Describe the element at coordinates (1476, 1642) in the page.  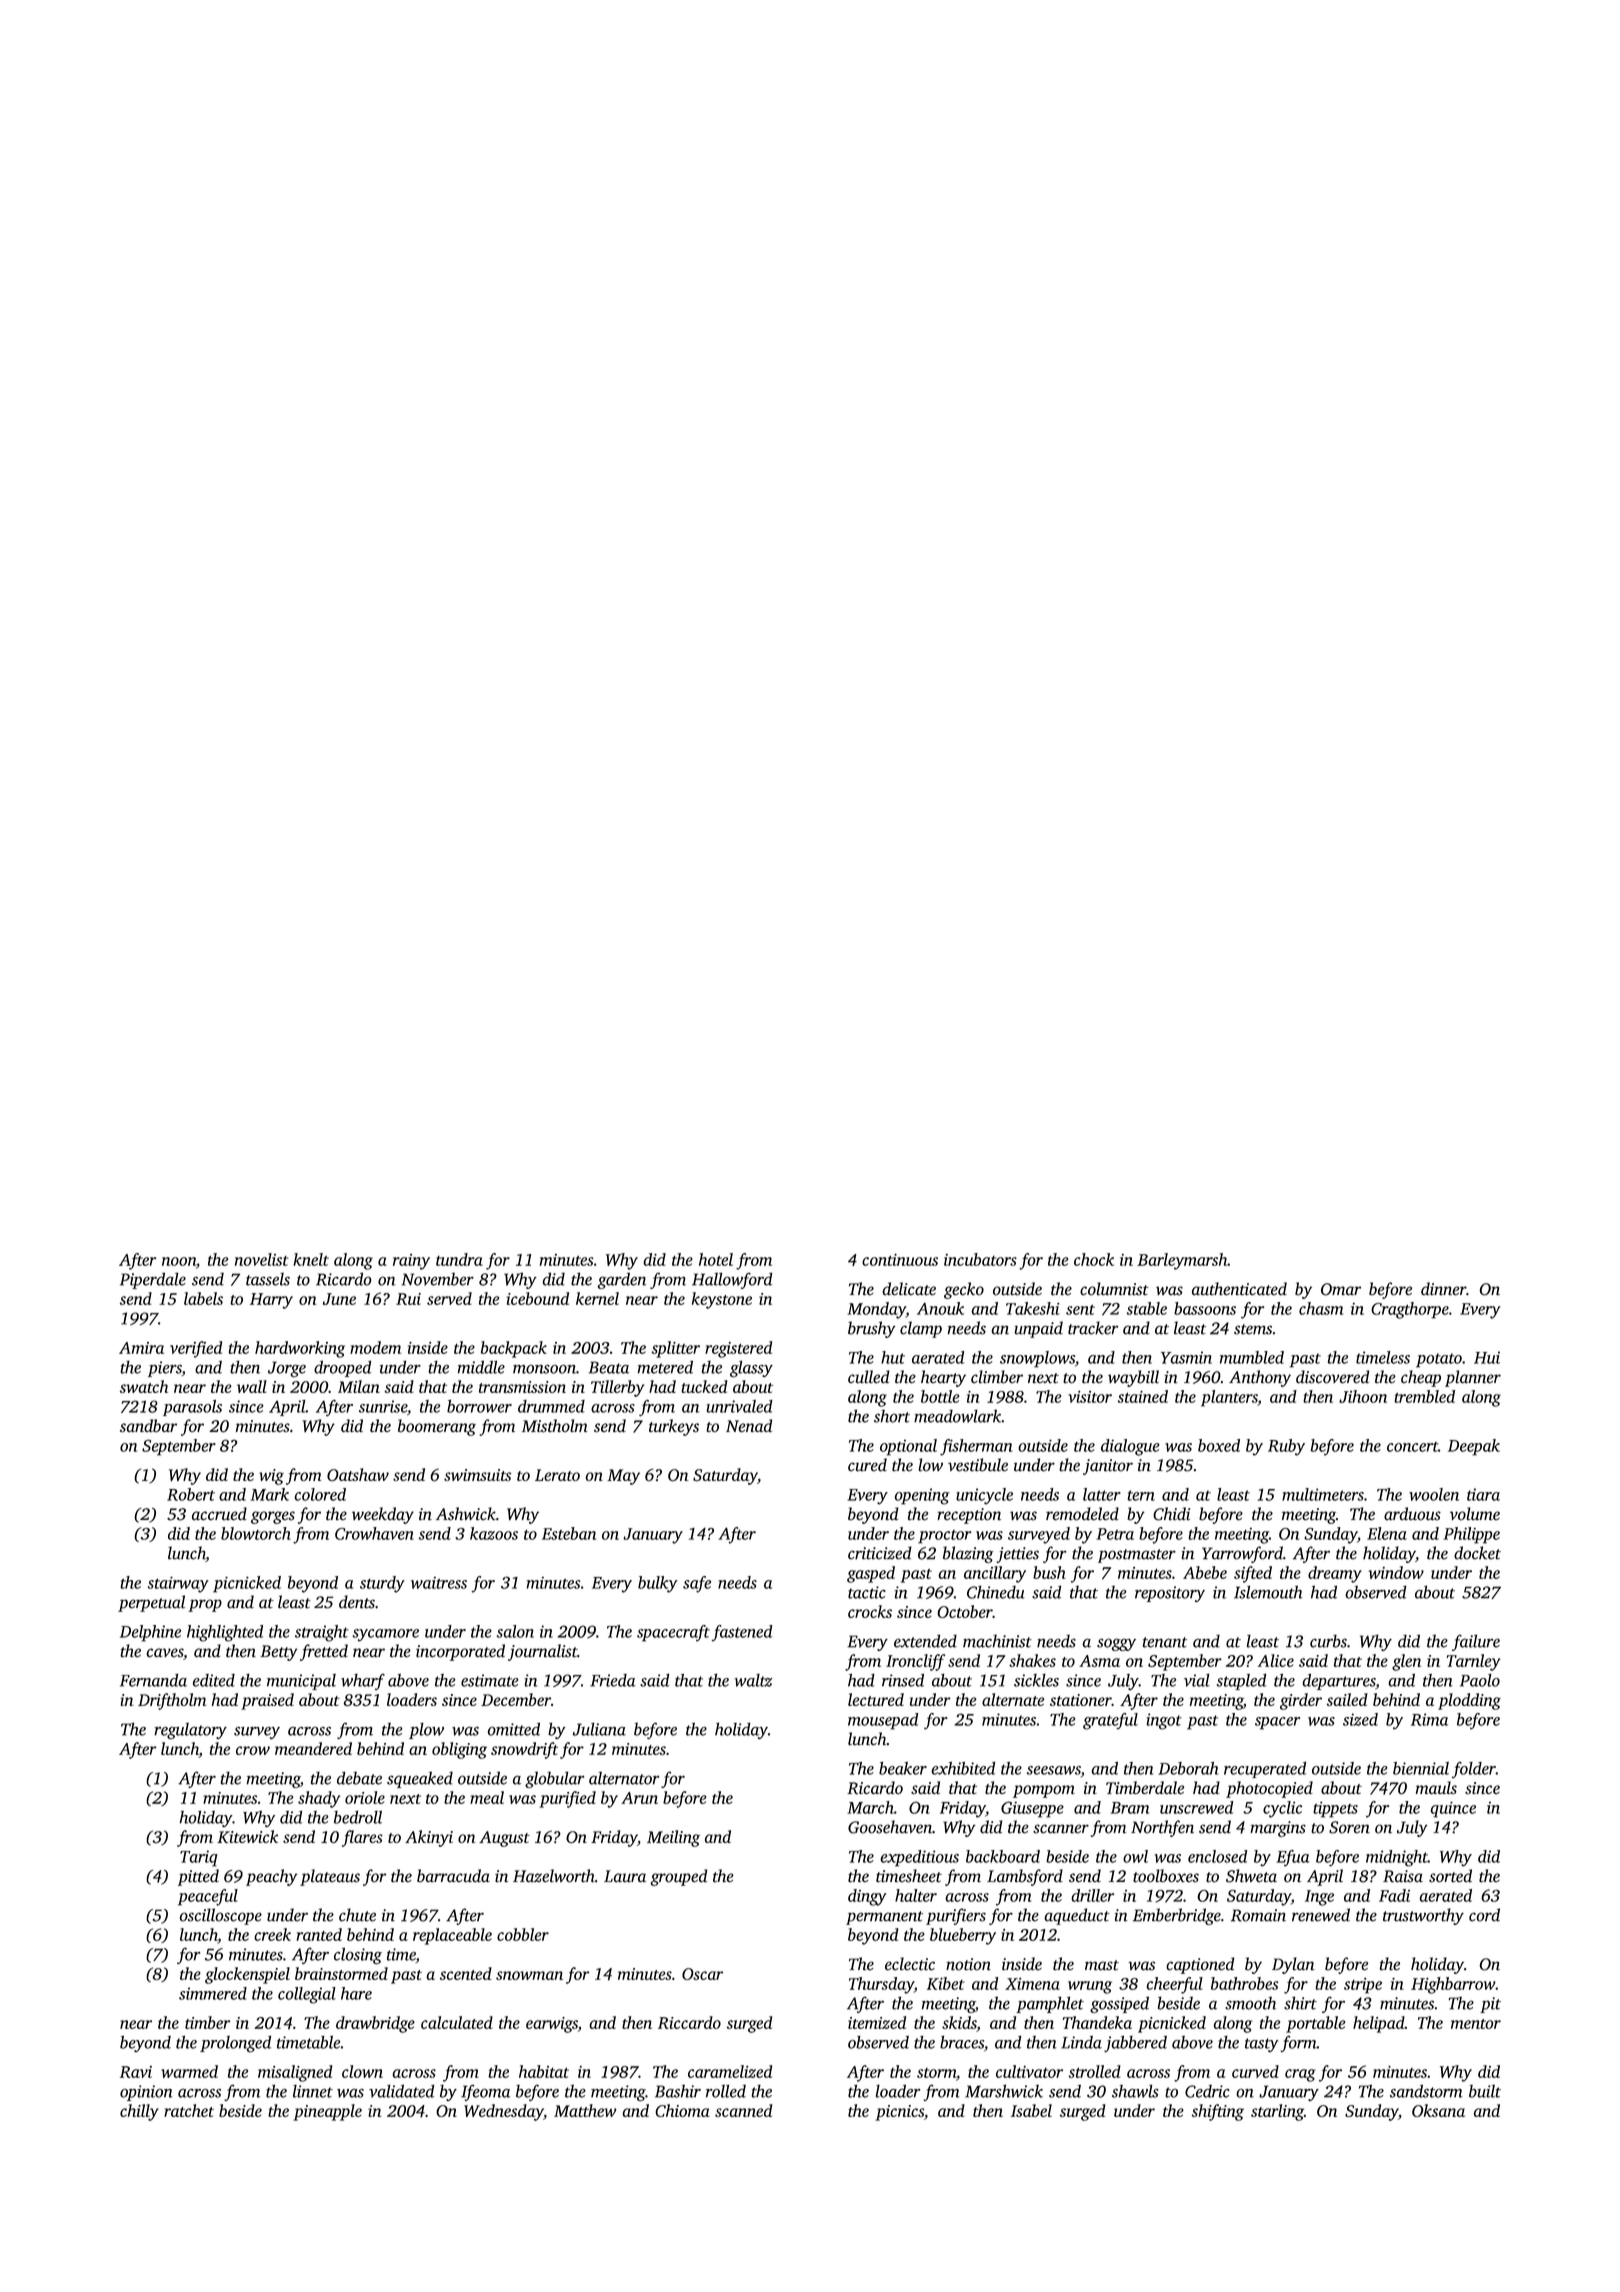
I see `failure` at that location.
